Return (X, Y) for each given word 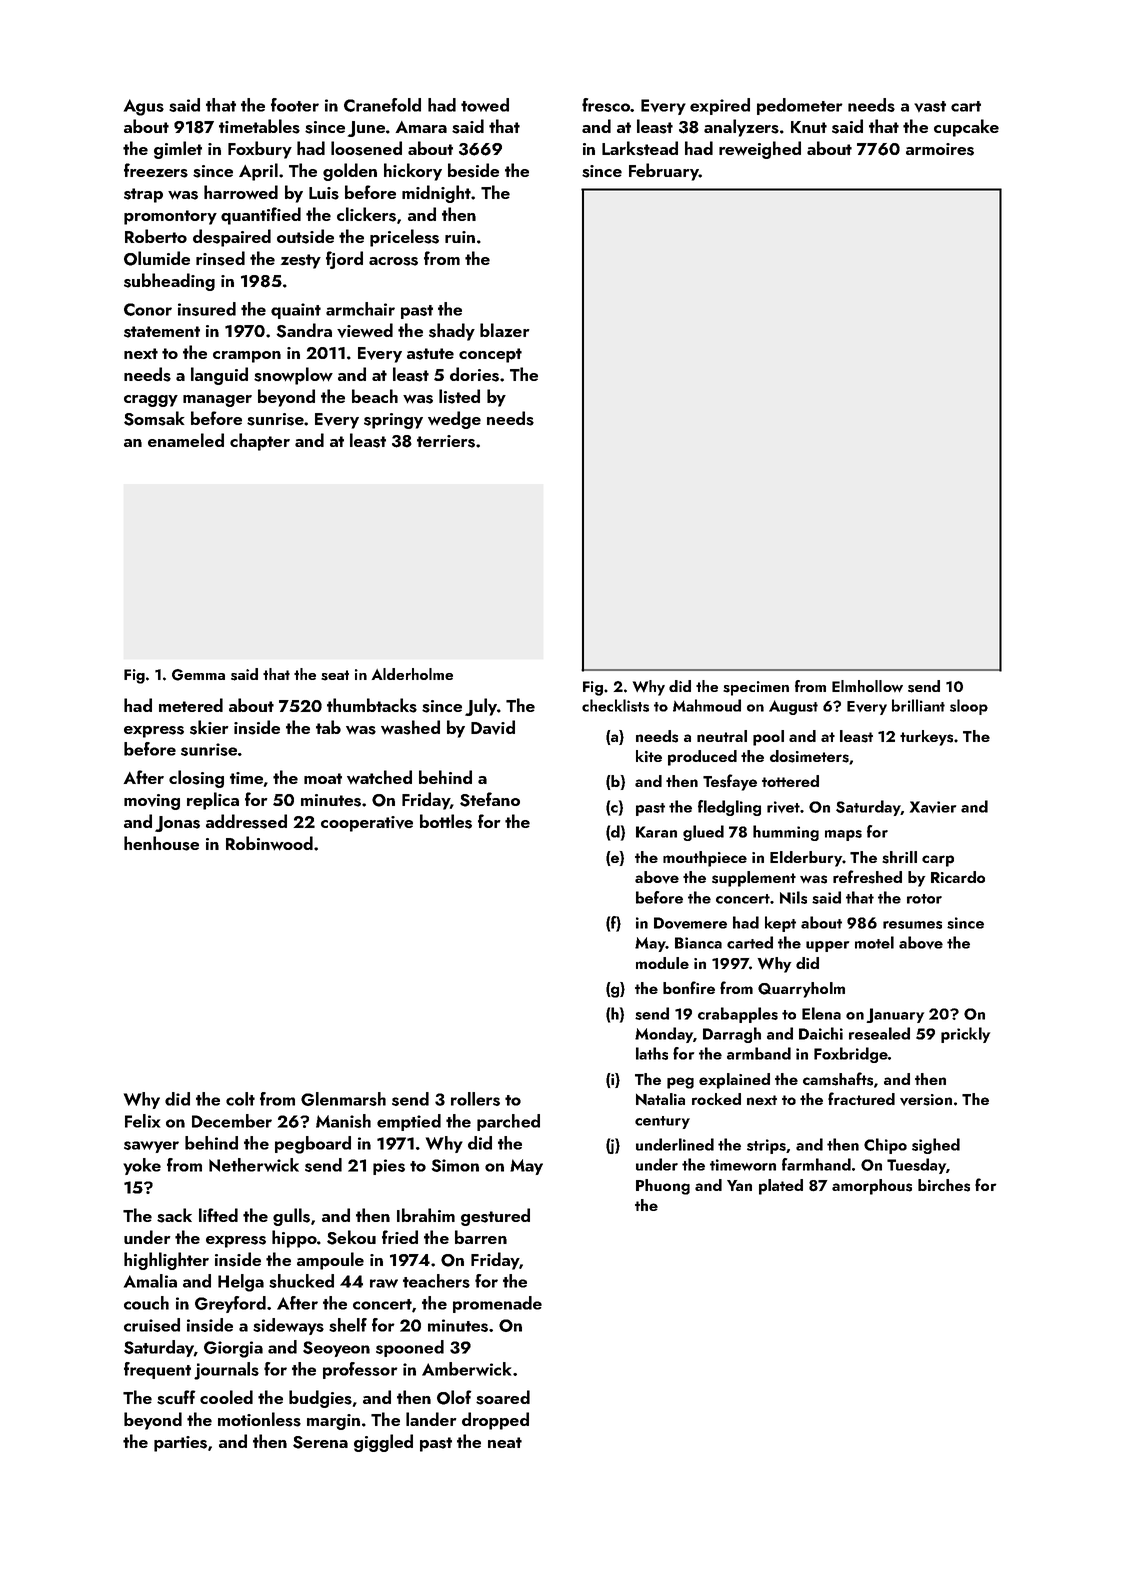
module (662, 963)
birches (944, 1185)
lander (431, 1419)
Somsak (154, 418)
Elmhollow (867, 686)
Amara (421, 127)
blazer (505, 330)
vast (930, 106)
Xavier (933, 807)
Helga (241, 1283)
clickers (366, 214)
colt (240, 1099)
